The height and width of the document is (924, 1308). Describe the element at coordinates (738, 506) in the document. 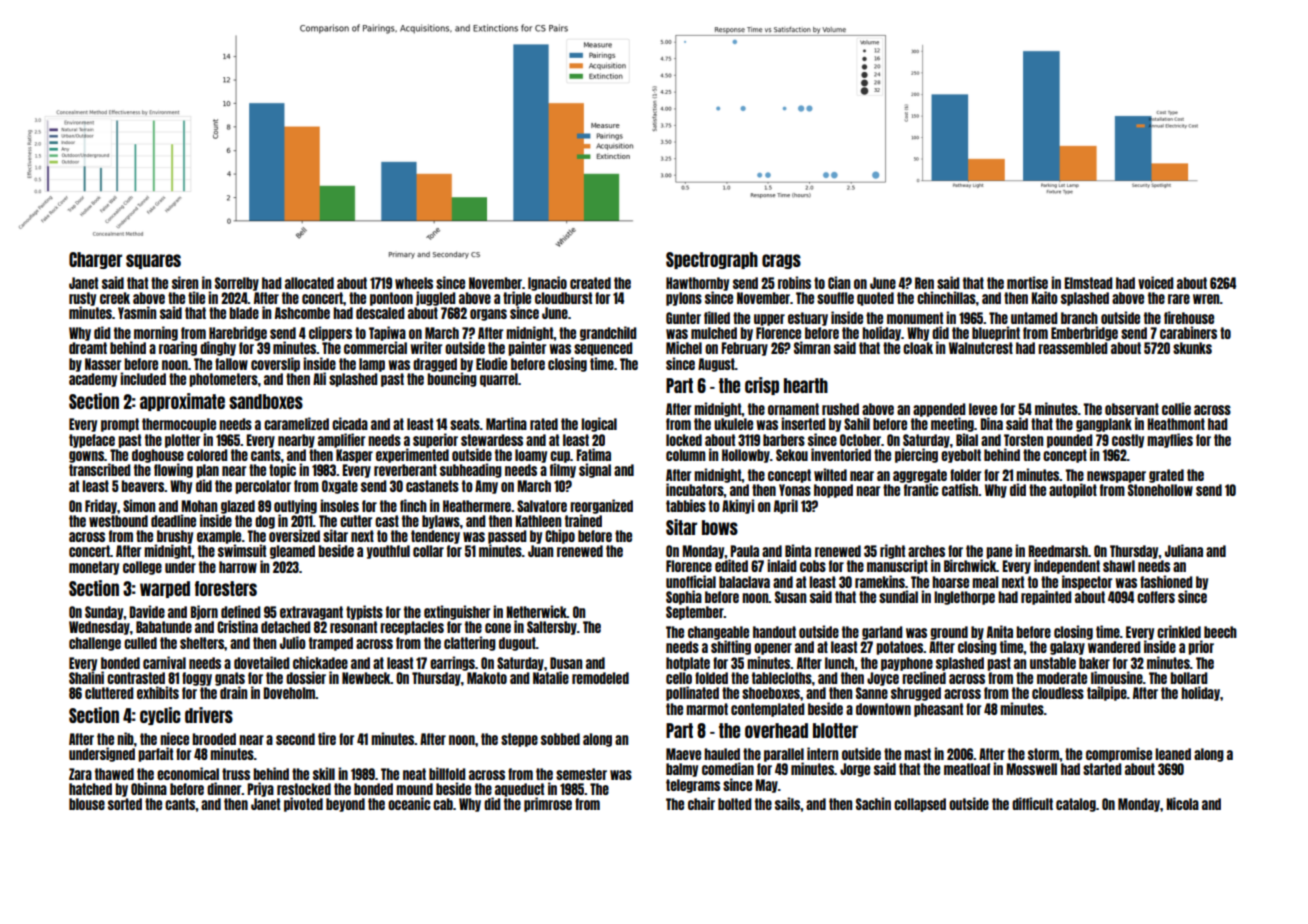

I see `Akinyi` at that location.
